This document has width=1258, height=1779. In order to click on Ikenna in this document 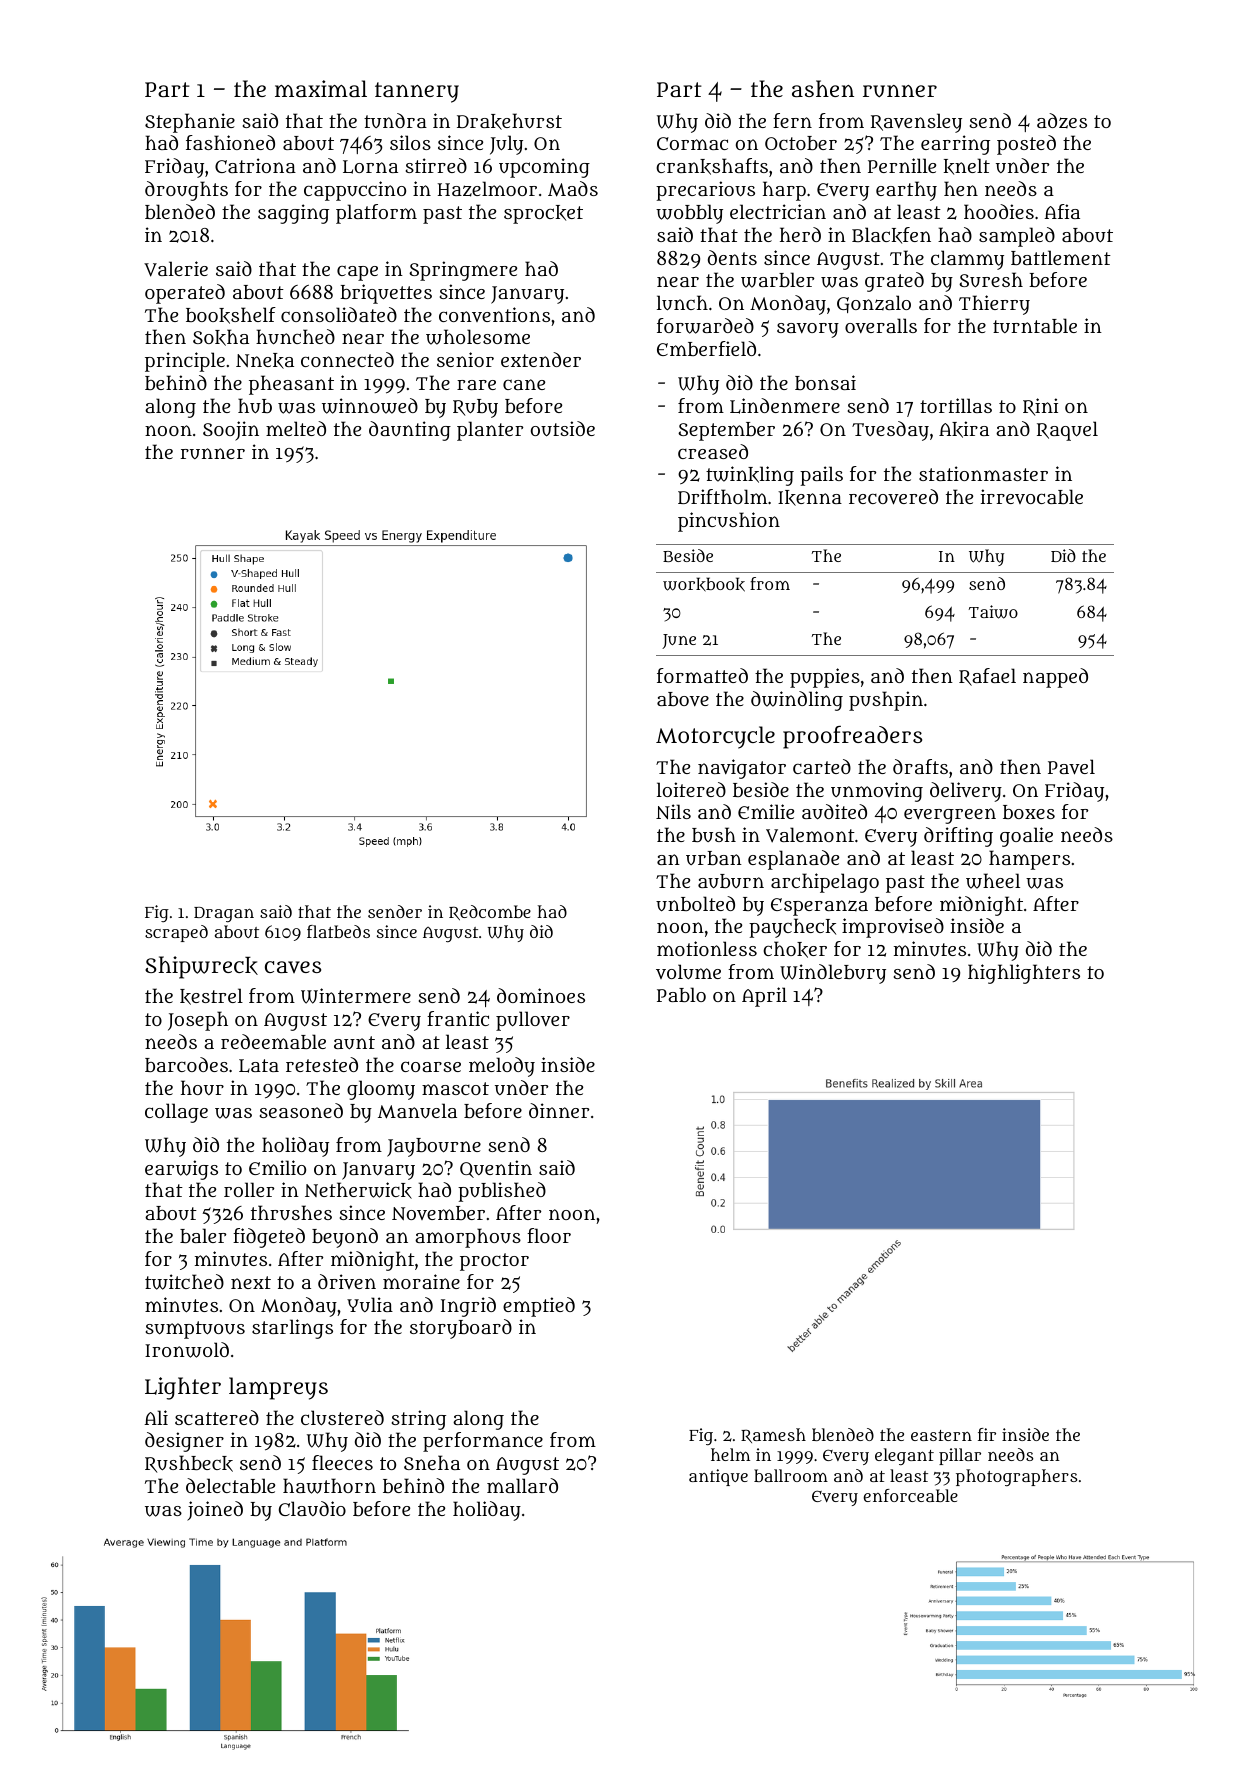, I will do `click(810, 498)`.
